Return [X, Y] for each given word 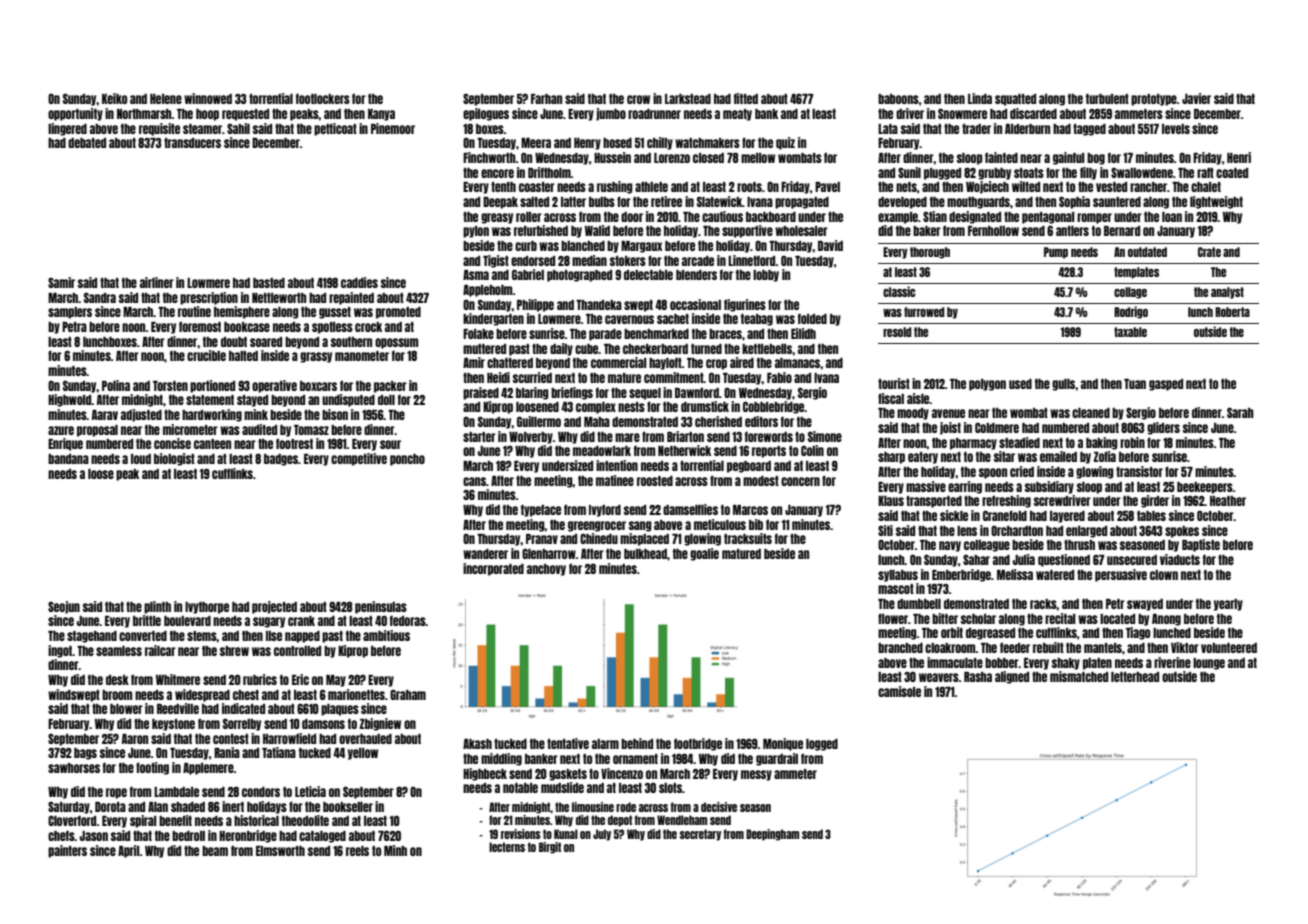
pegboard [749, 467]
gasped [1166, 385]
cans [474, 481]
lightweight [1216, 202]
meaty [737, 115]
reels [357, 851]
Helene [166, 99]
